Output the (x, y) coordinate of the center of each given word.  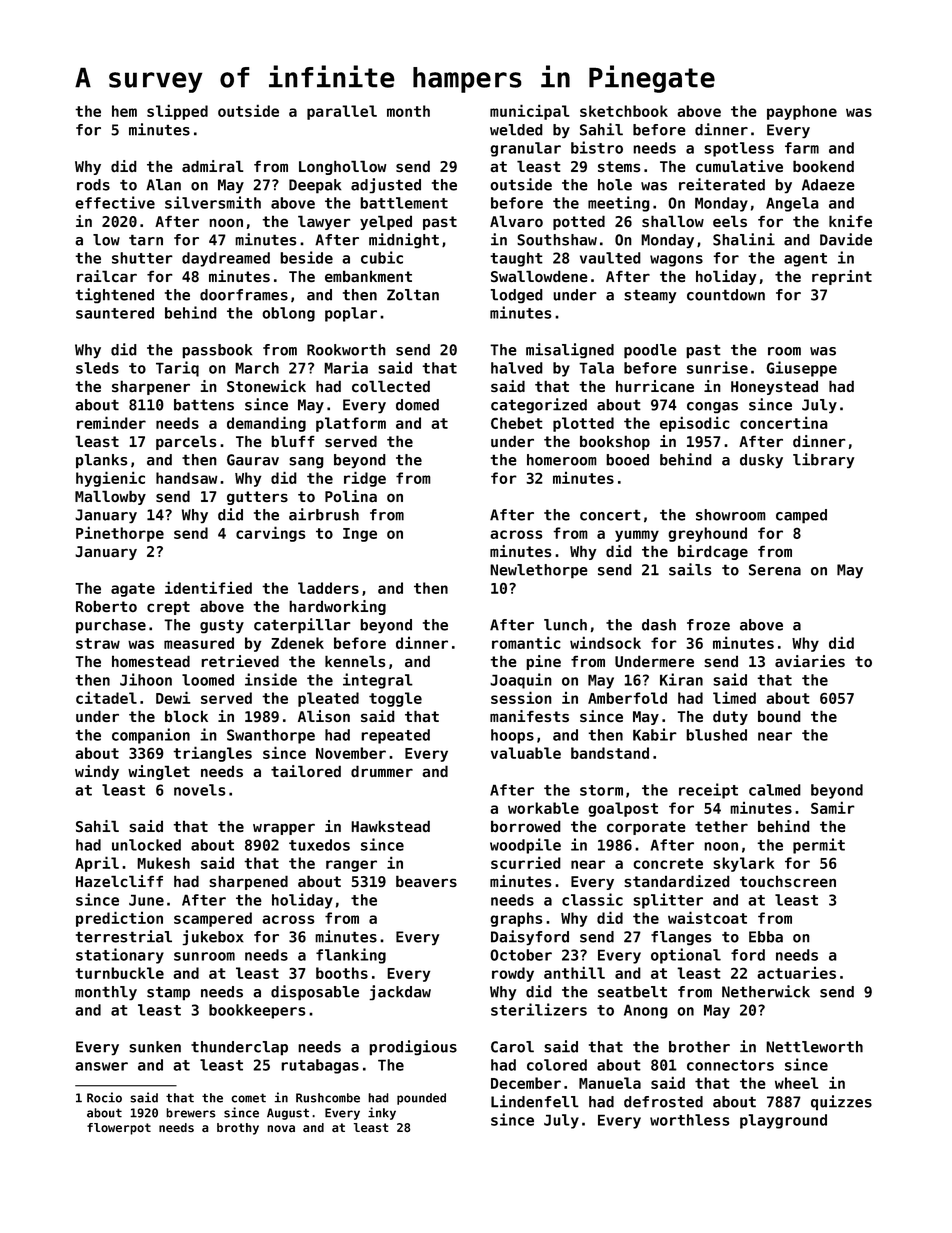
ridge (365, 479)
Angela (792, 204)
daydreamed (226, 259)
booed (627, 460)
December (526, 1083)
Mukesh (163, 863)
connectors (730, 1065)
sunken (155, 1047)
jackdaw (400, 992)
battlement (404, 203)
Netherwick (766, 991)
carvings (271, 534)
